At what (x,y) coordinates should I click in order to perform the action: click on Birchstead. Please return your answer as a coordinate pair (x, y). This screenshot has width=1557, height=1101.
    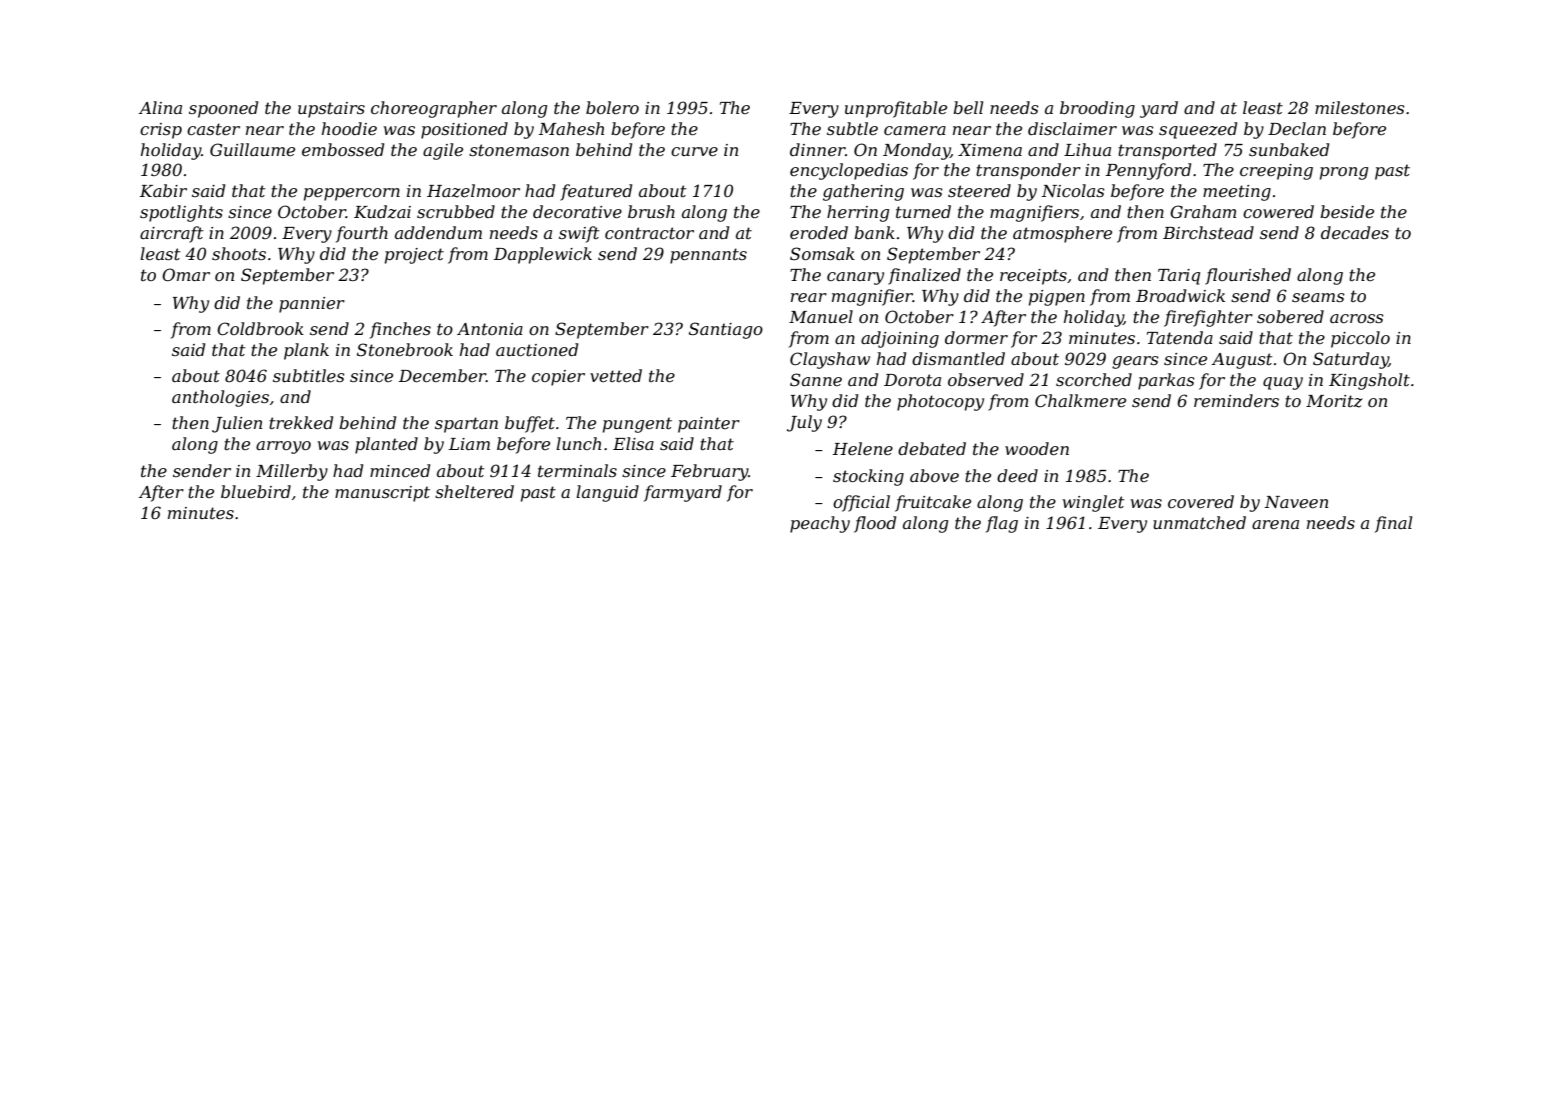
    Looking at the image, I should click on (1208, 232).
